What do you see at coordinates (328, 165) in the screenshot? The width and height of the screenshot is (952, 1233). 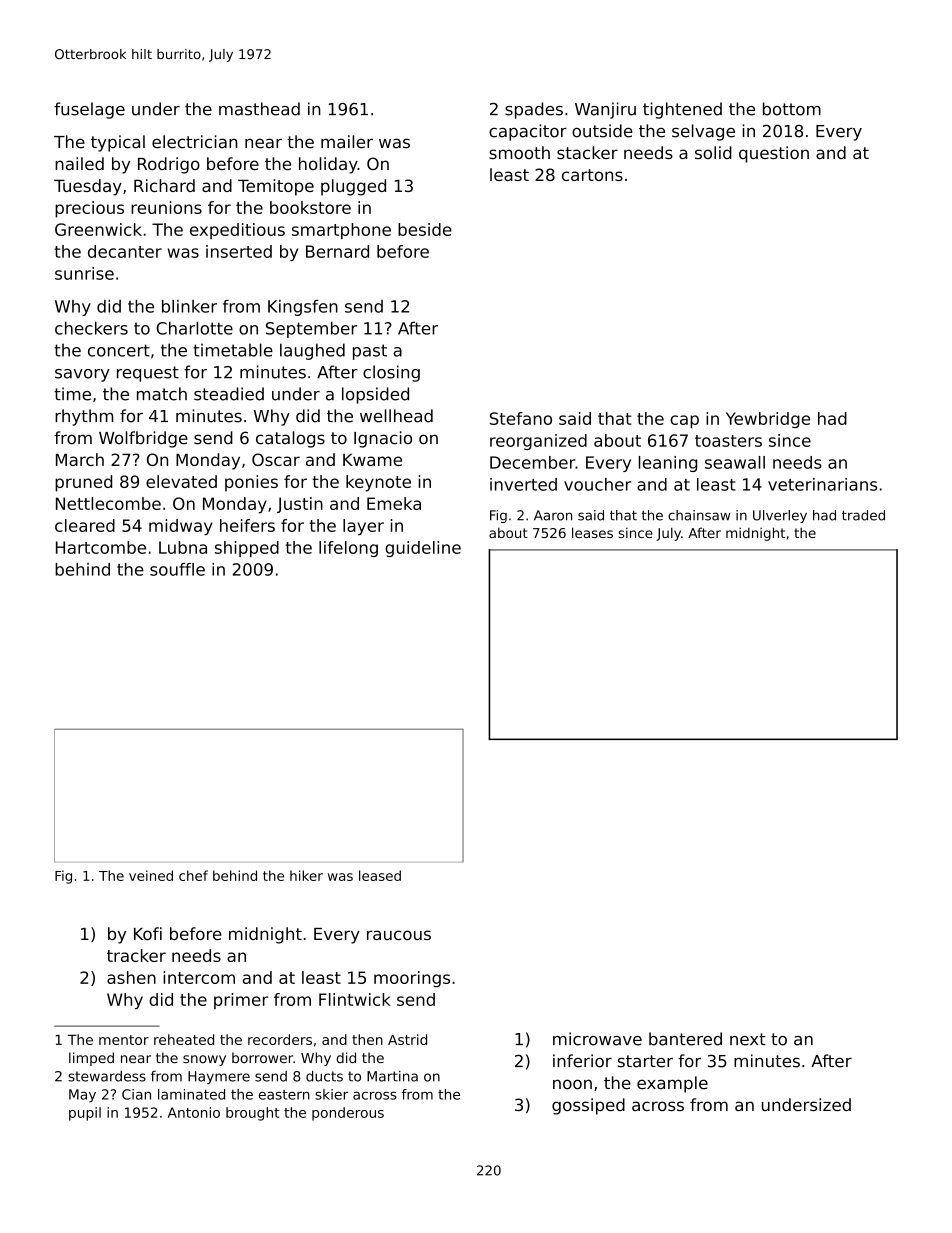 I see `holiday` at bounding box center [328, 165].
